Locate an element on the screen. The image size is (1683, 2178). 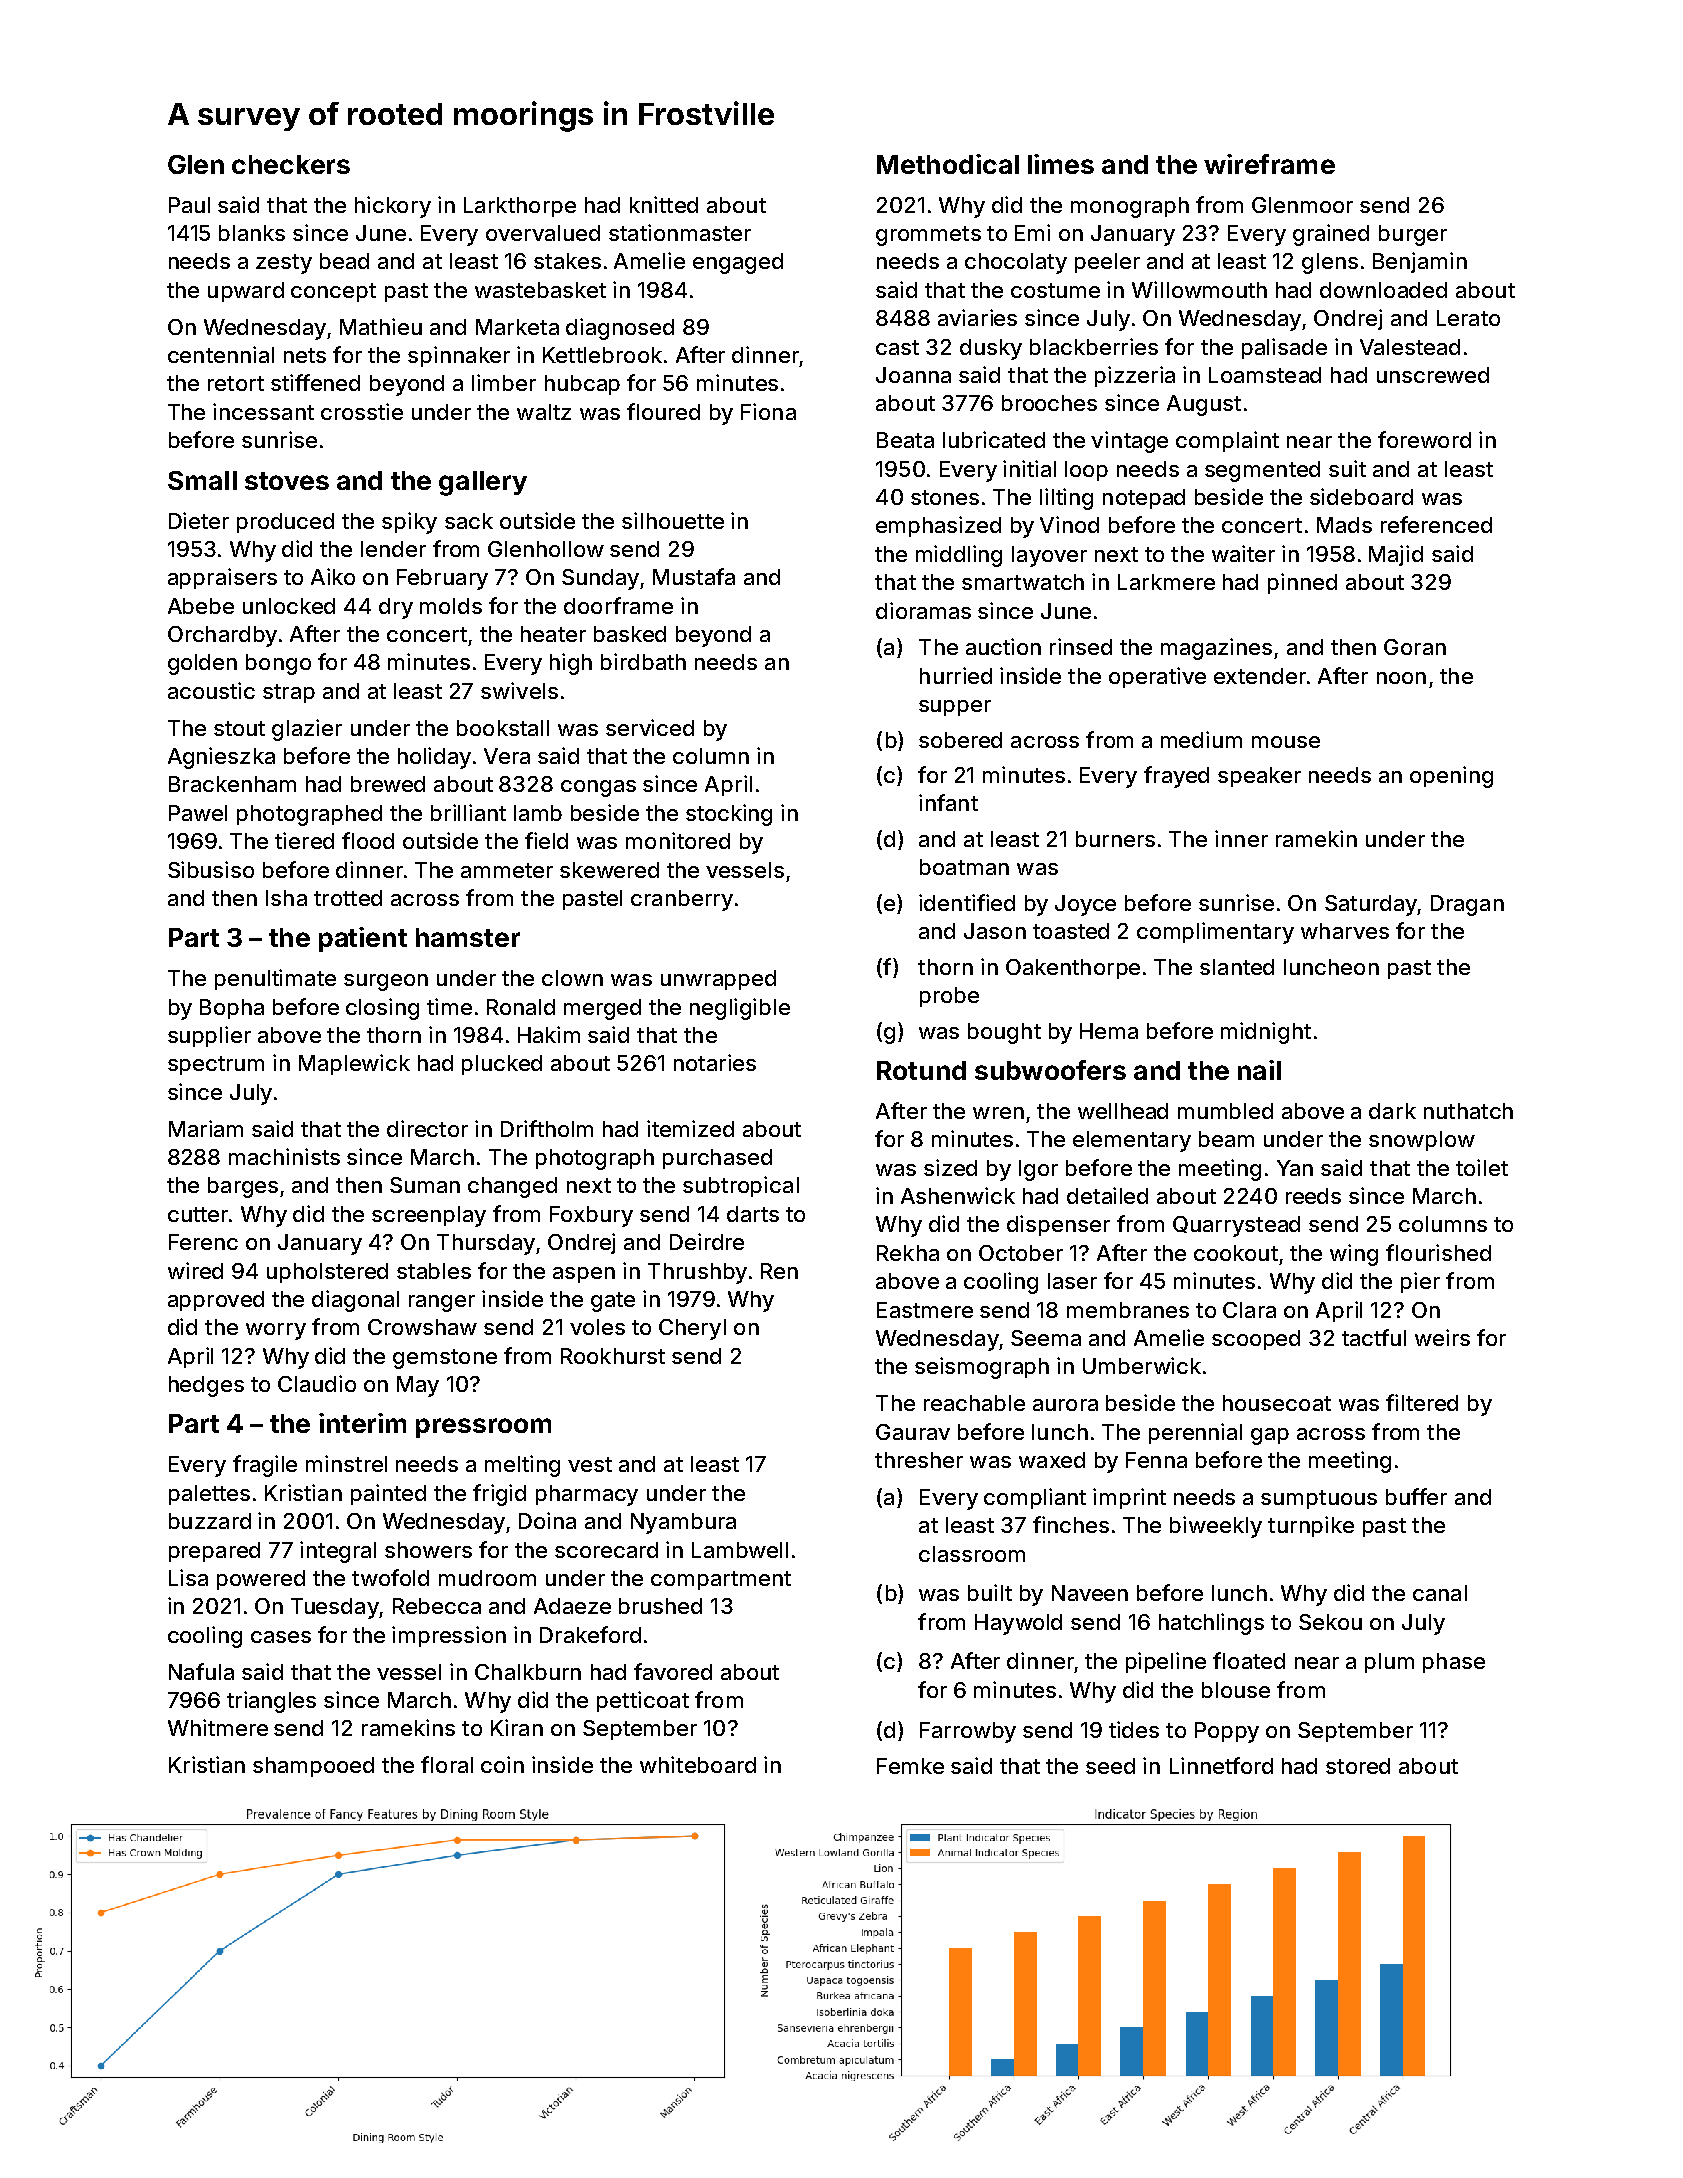
Whitmere is located at coordinates (218, 1727).
